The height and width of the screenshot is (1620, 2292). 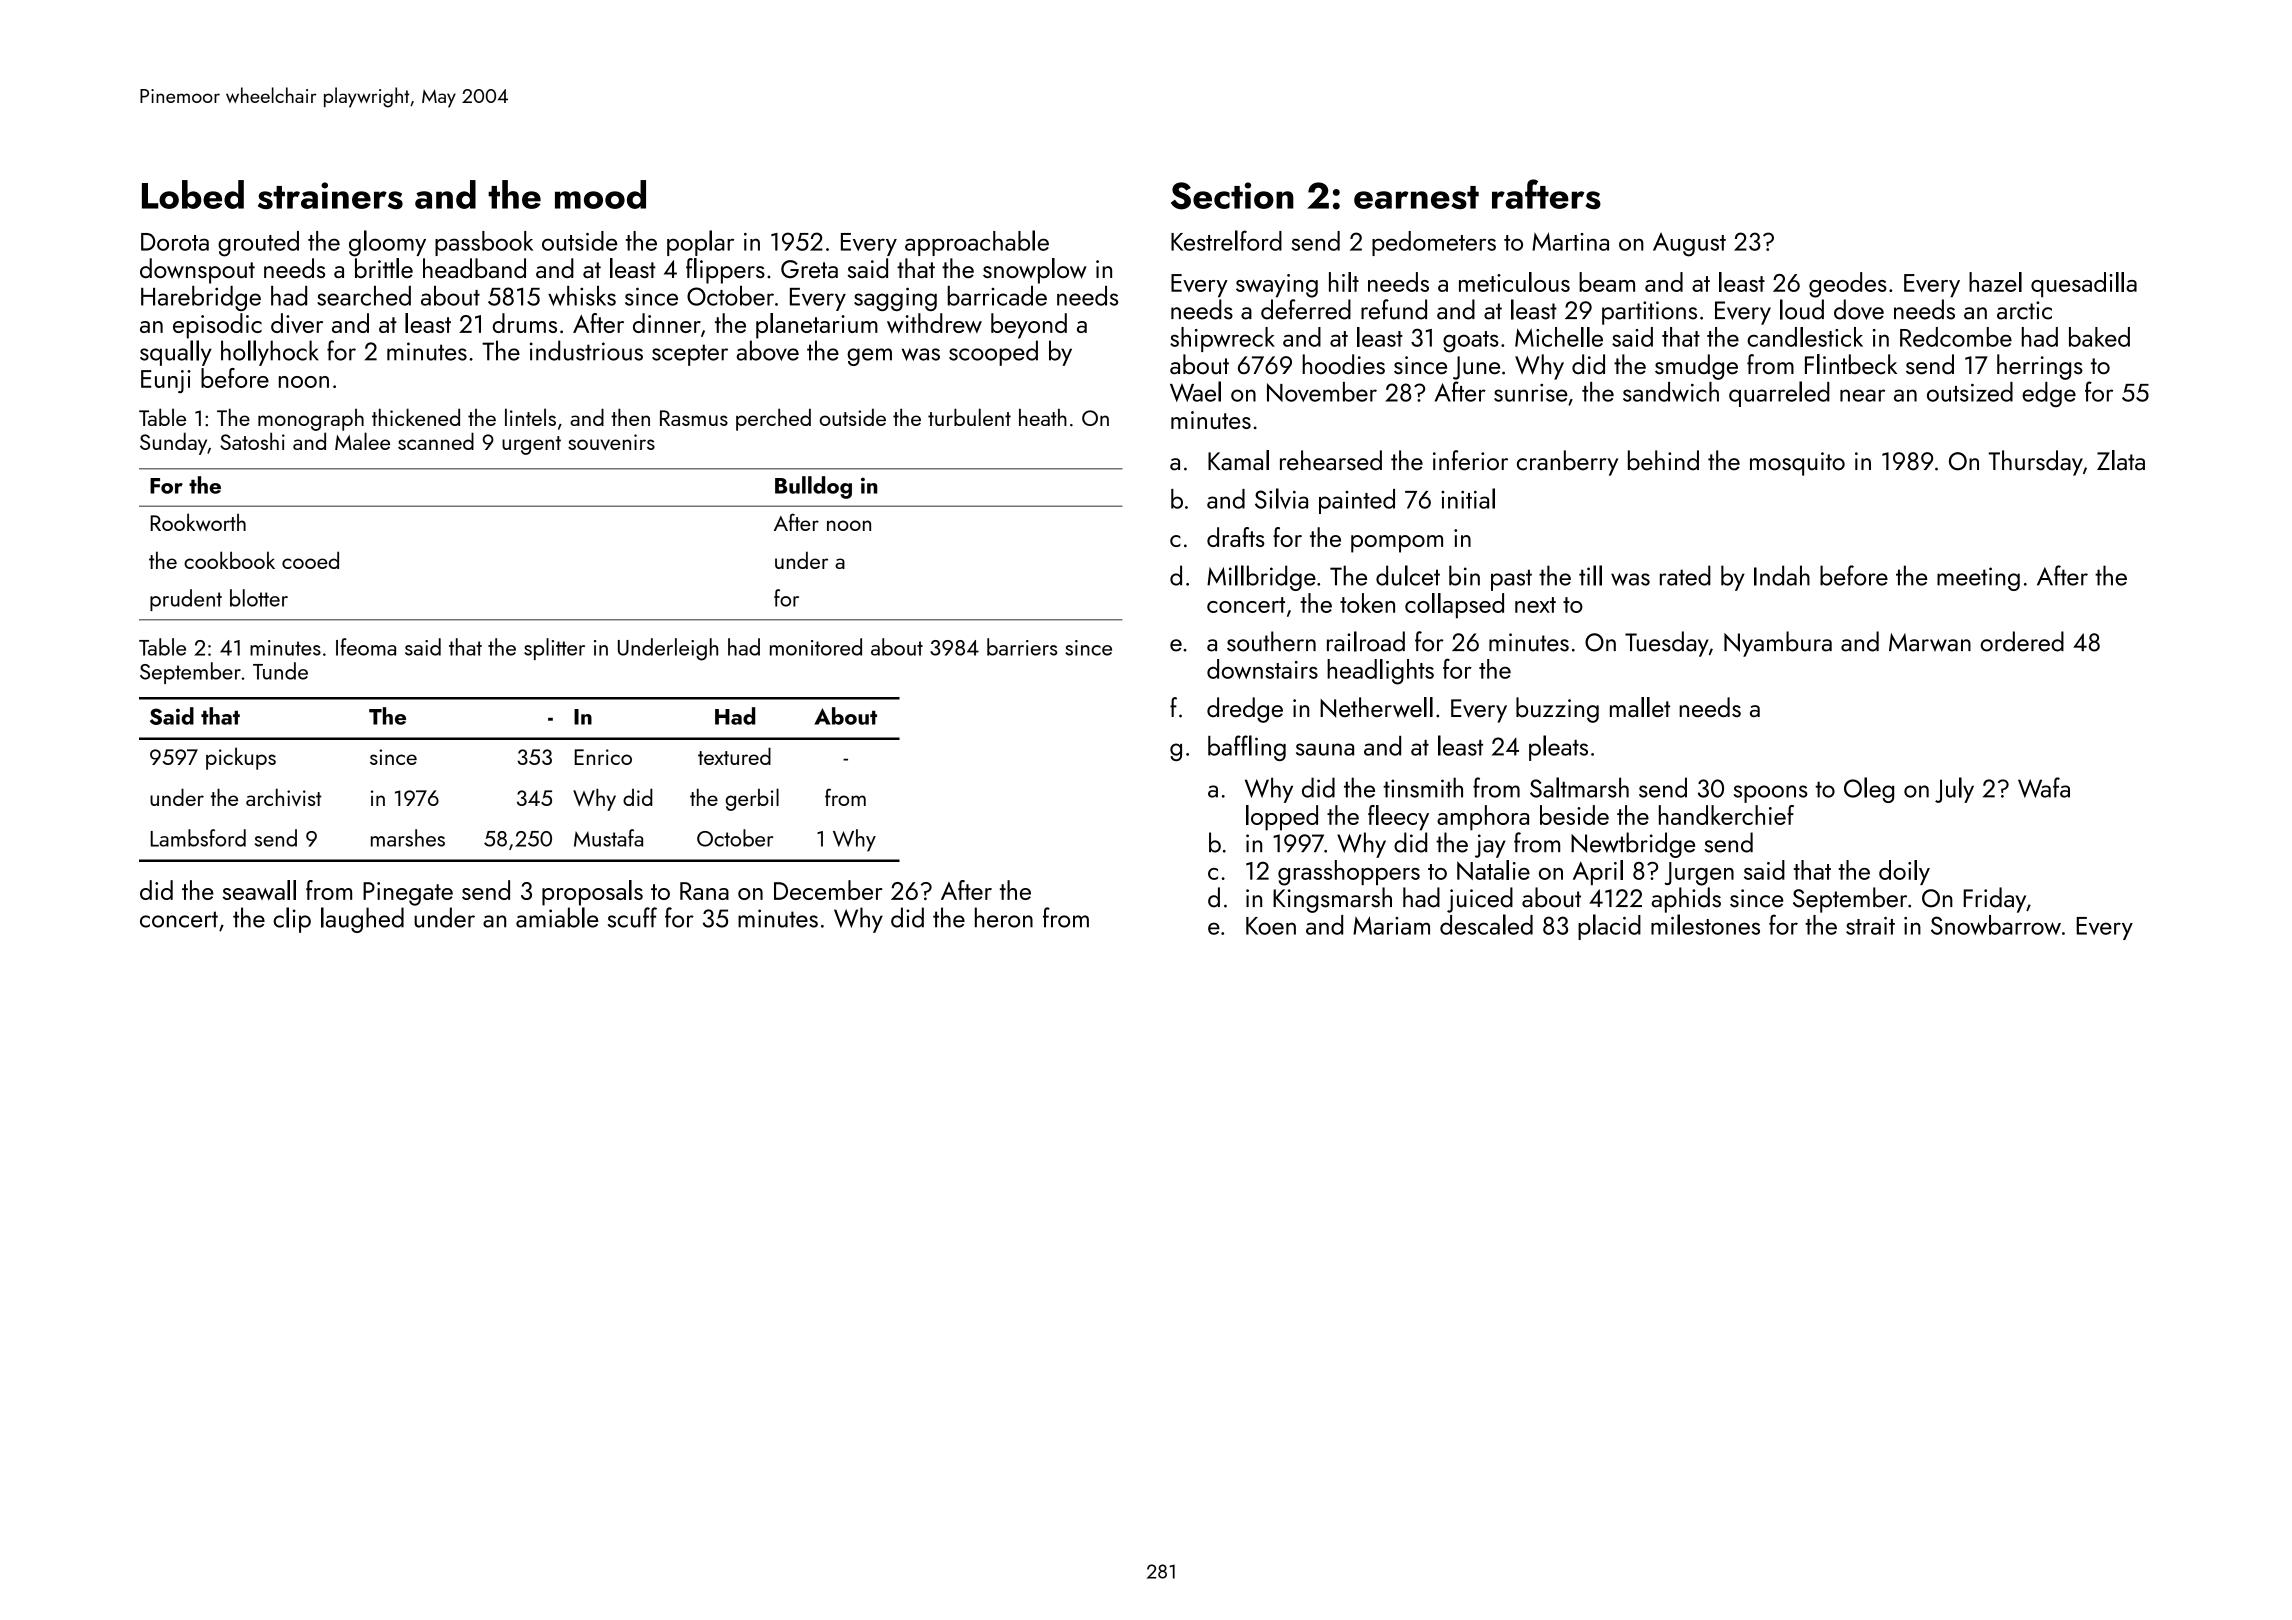 I want to click on Lobed, so click(x=193, y=194).
